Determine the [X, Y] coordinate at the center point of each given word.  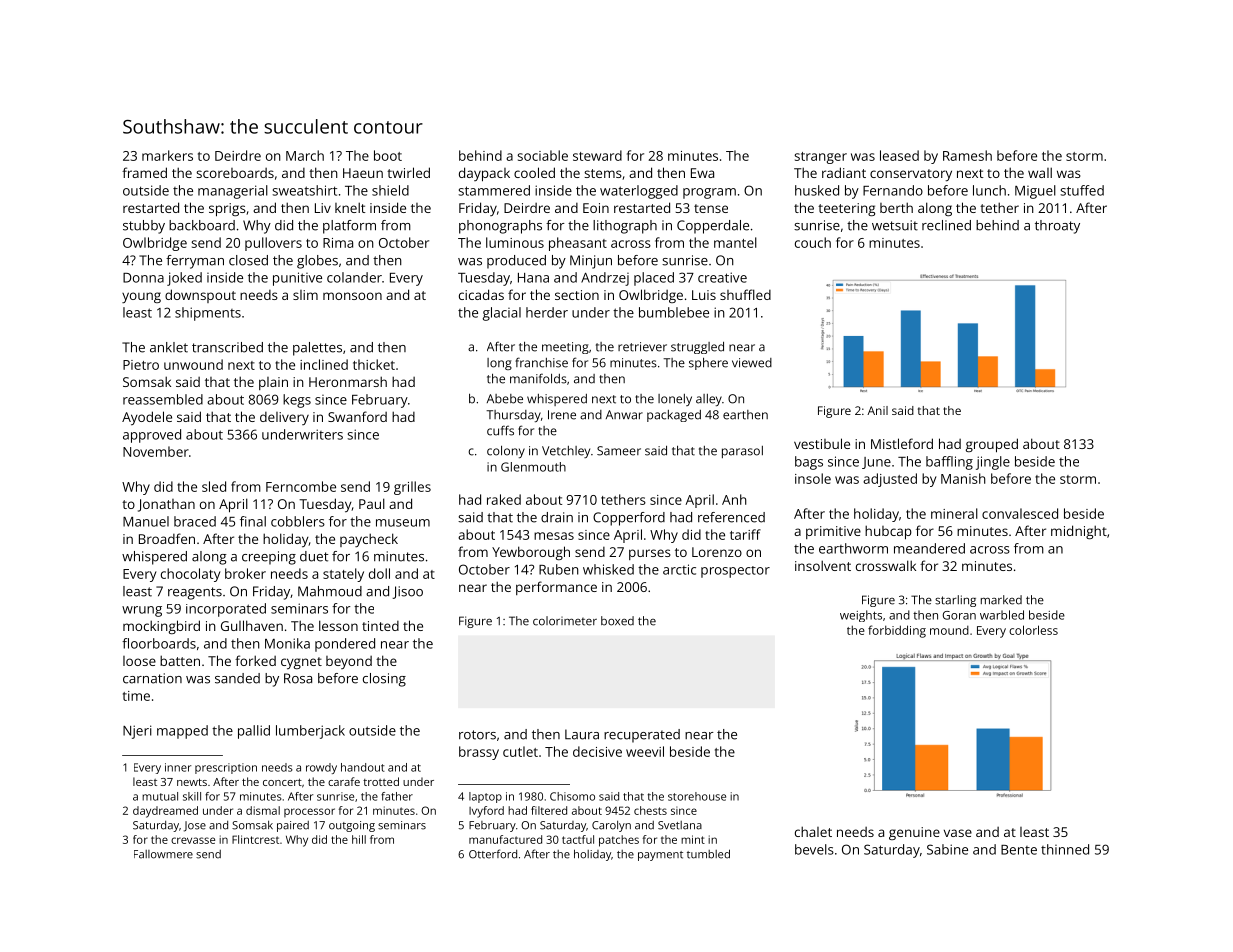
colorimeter [565, 621]
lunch [989, 190]
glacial [502, 314]
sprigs [227, 210]
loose [139, 661]
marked [1001, 600]
